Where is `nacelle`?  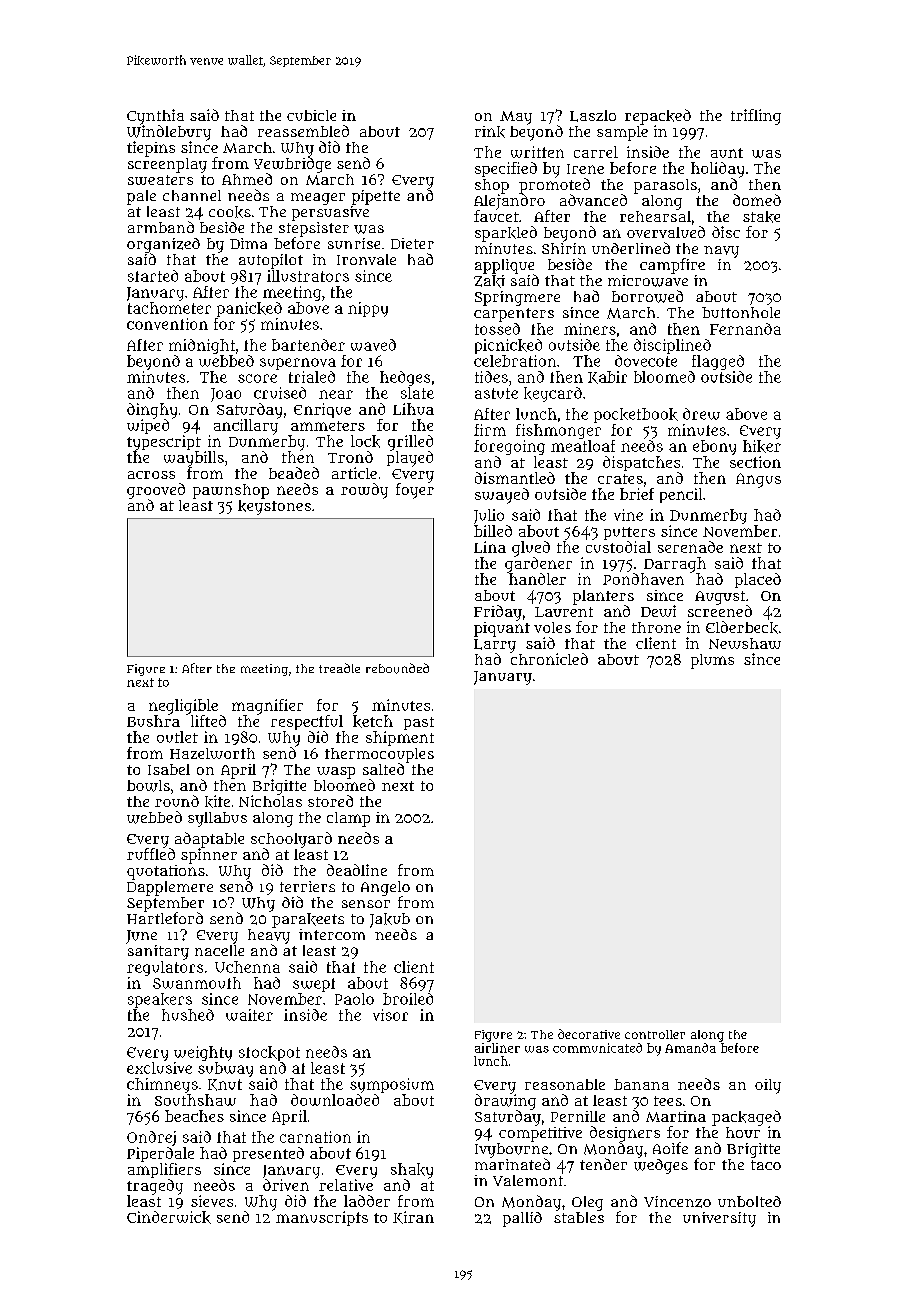
nacelle is located at coordinates (219, 950).
